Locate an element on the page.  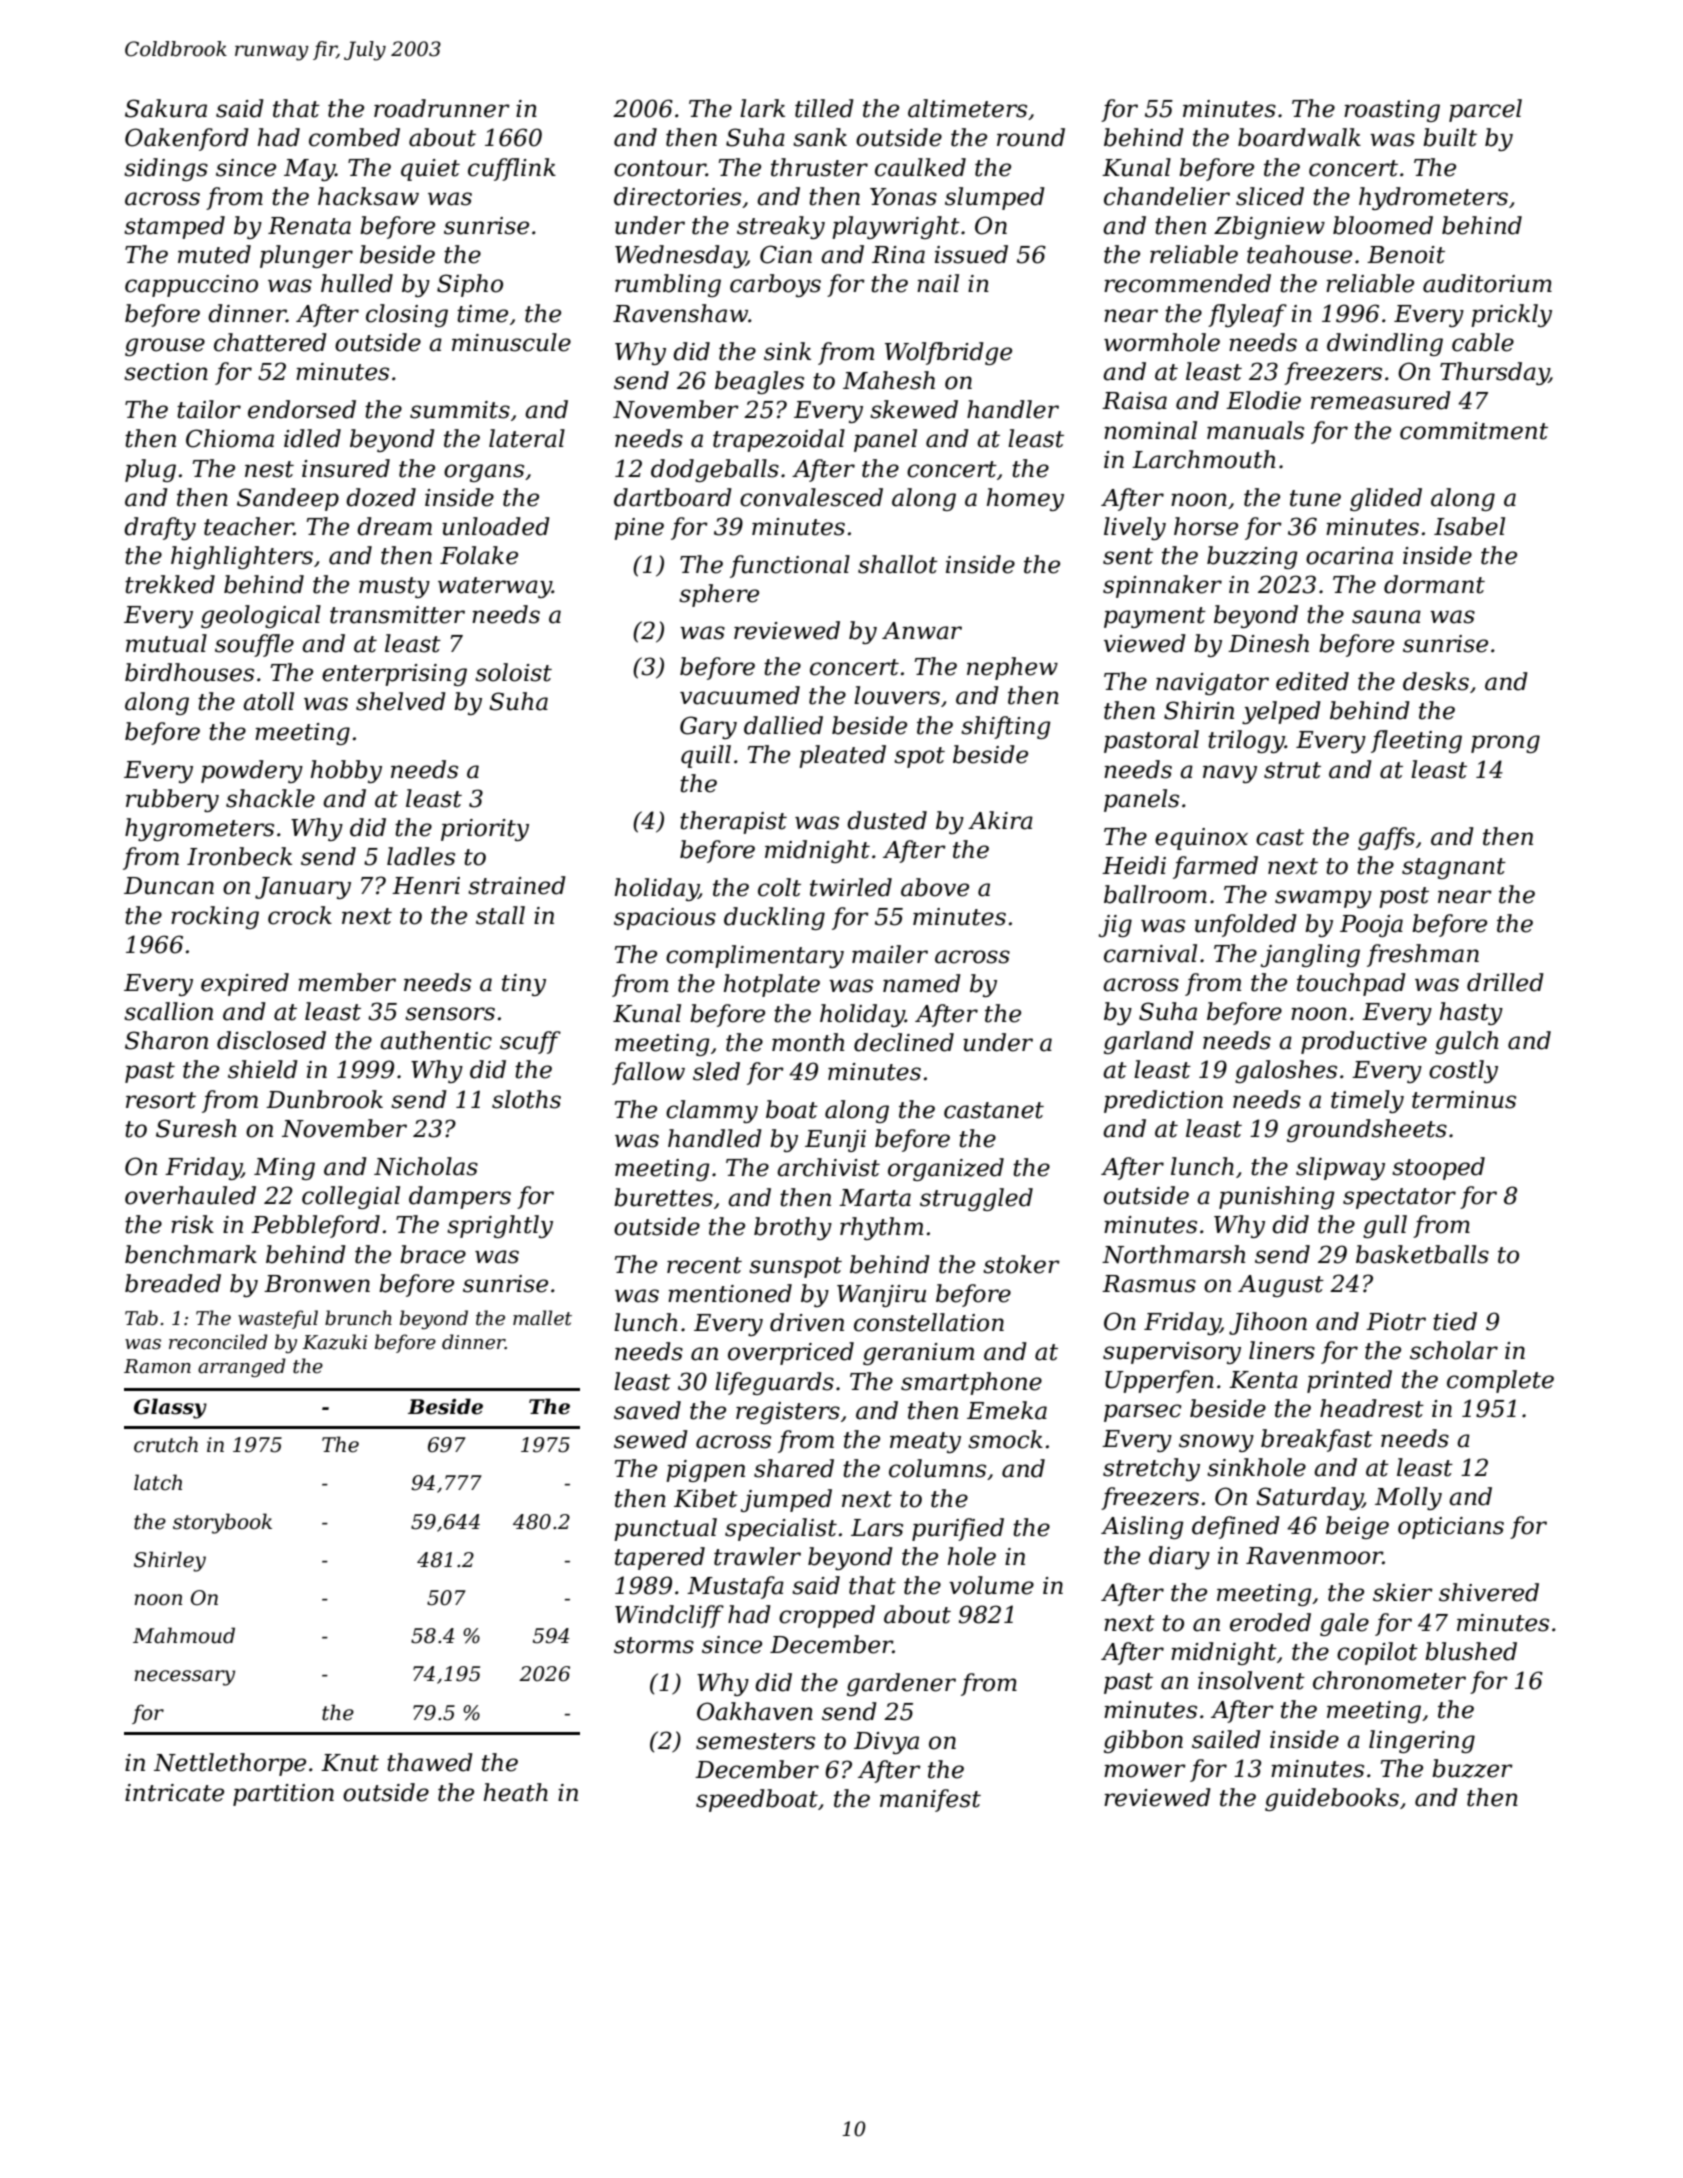
roadrunner is located at coordinates (442, 108).
